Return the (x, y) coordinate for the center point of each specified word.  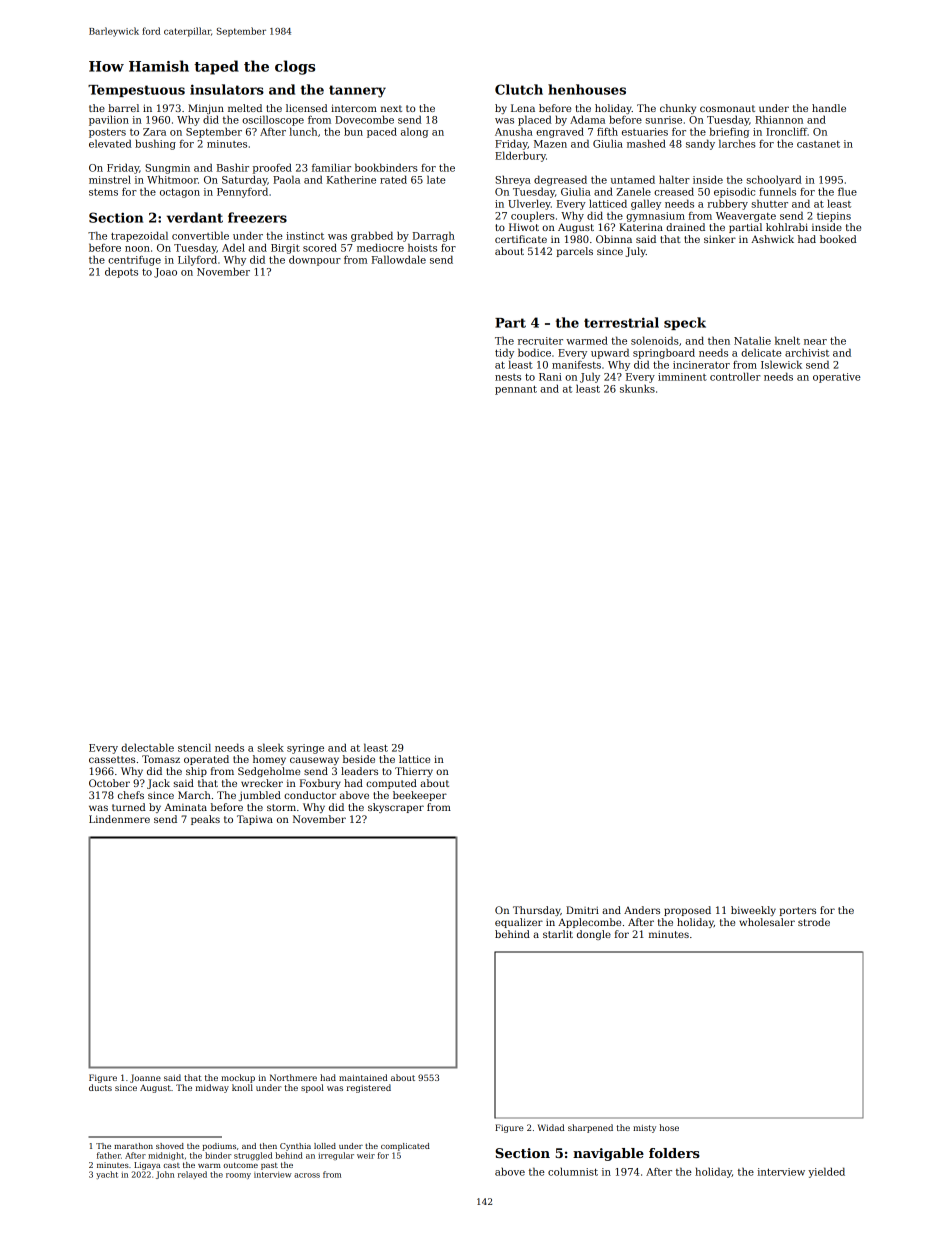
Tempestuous (136, 91)
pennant (516, 390)
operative (837, 378)
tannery (357, 91)
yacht (107, 1175)
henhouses (587, 89)
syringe (305, 749)
